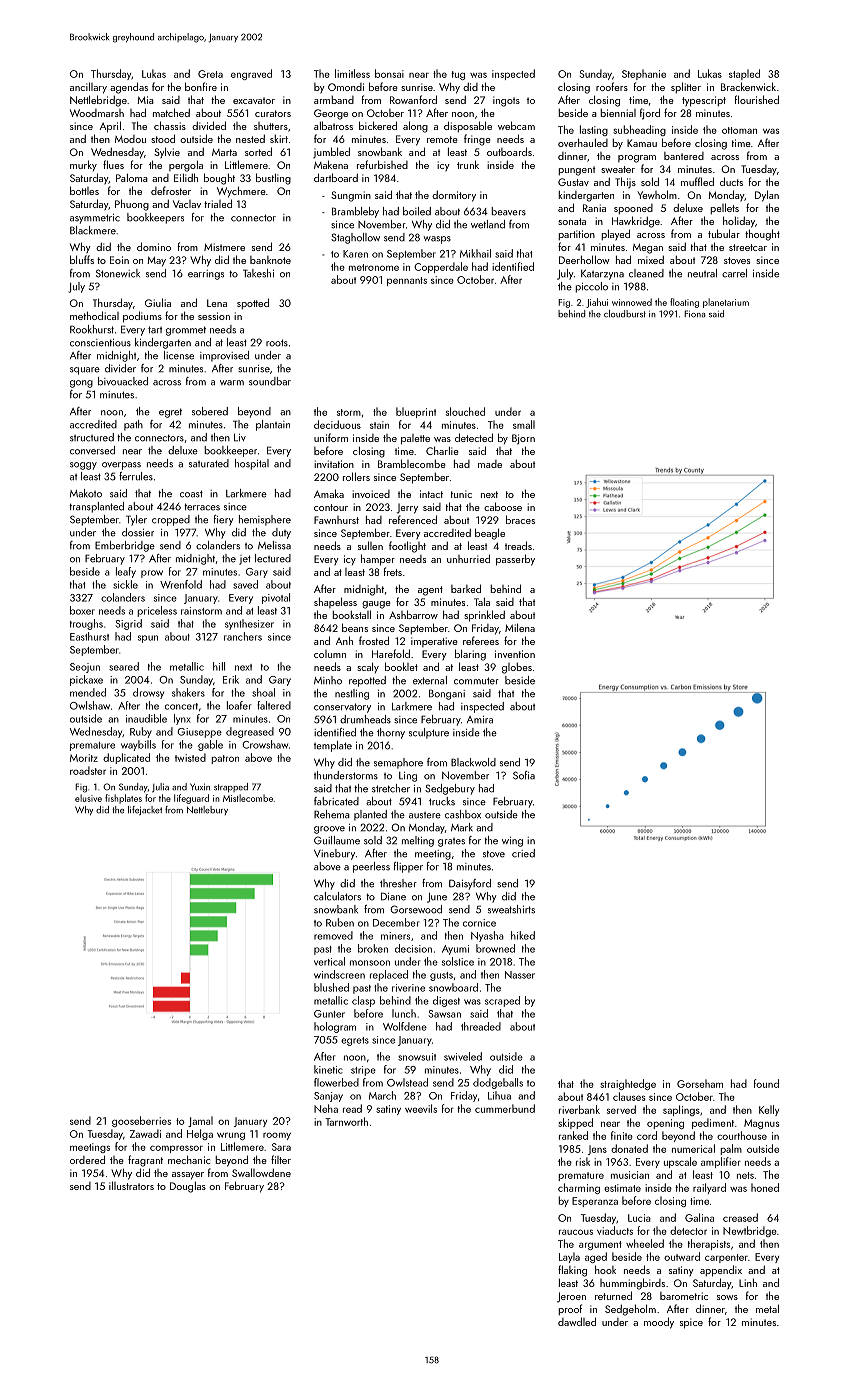 Image resolution: width=849 pixels, height=1400 pixels. I want to click on passerby, so click(515, 560).
